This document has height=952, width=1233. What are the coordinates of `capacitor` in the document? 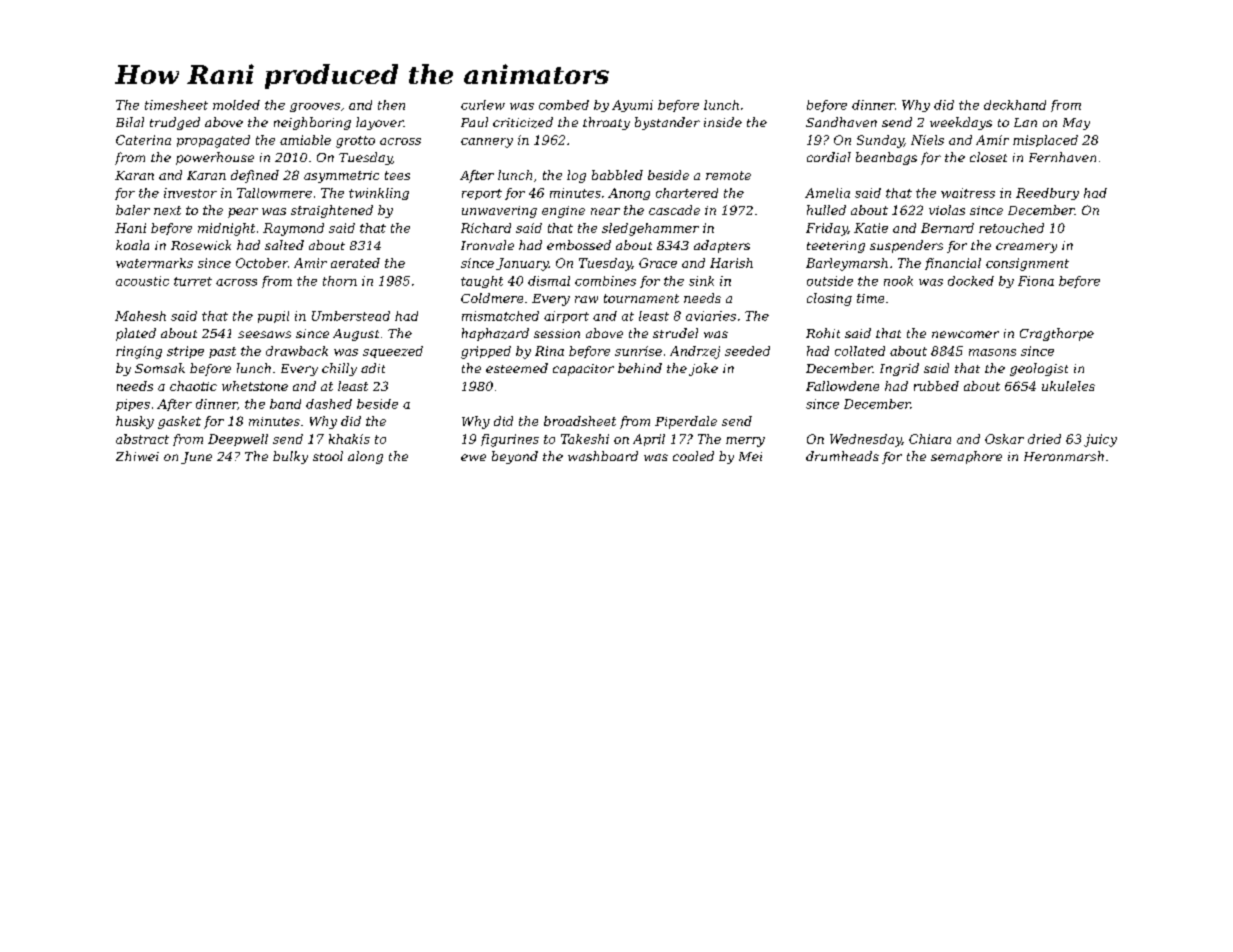 It's located at (583, 370).
